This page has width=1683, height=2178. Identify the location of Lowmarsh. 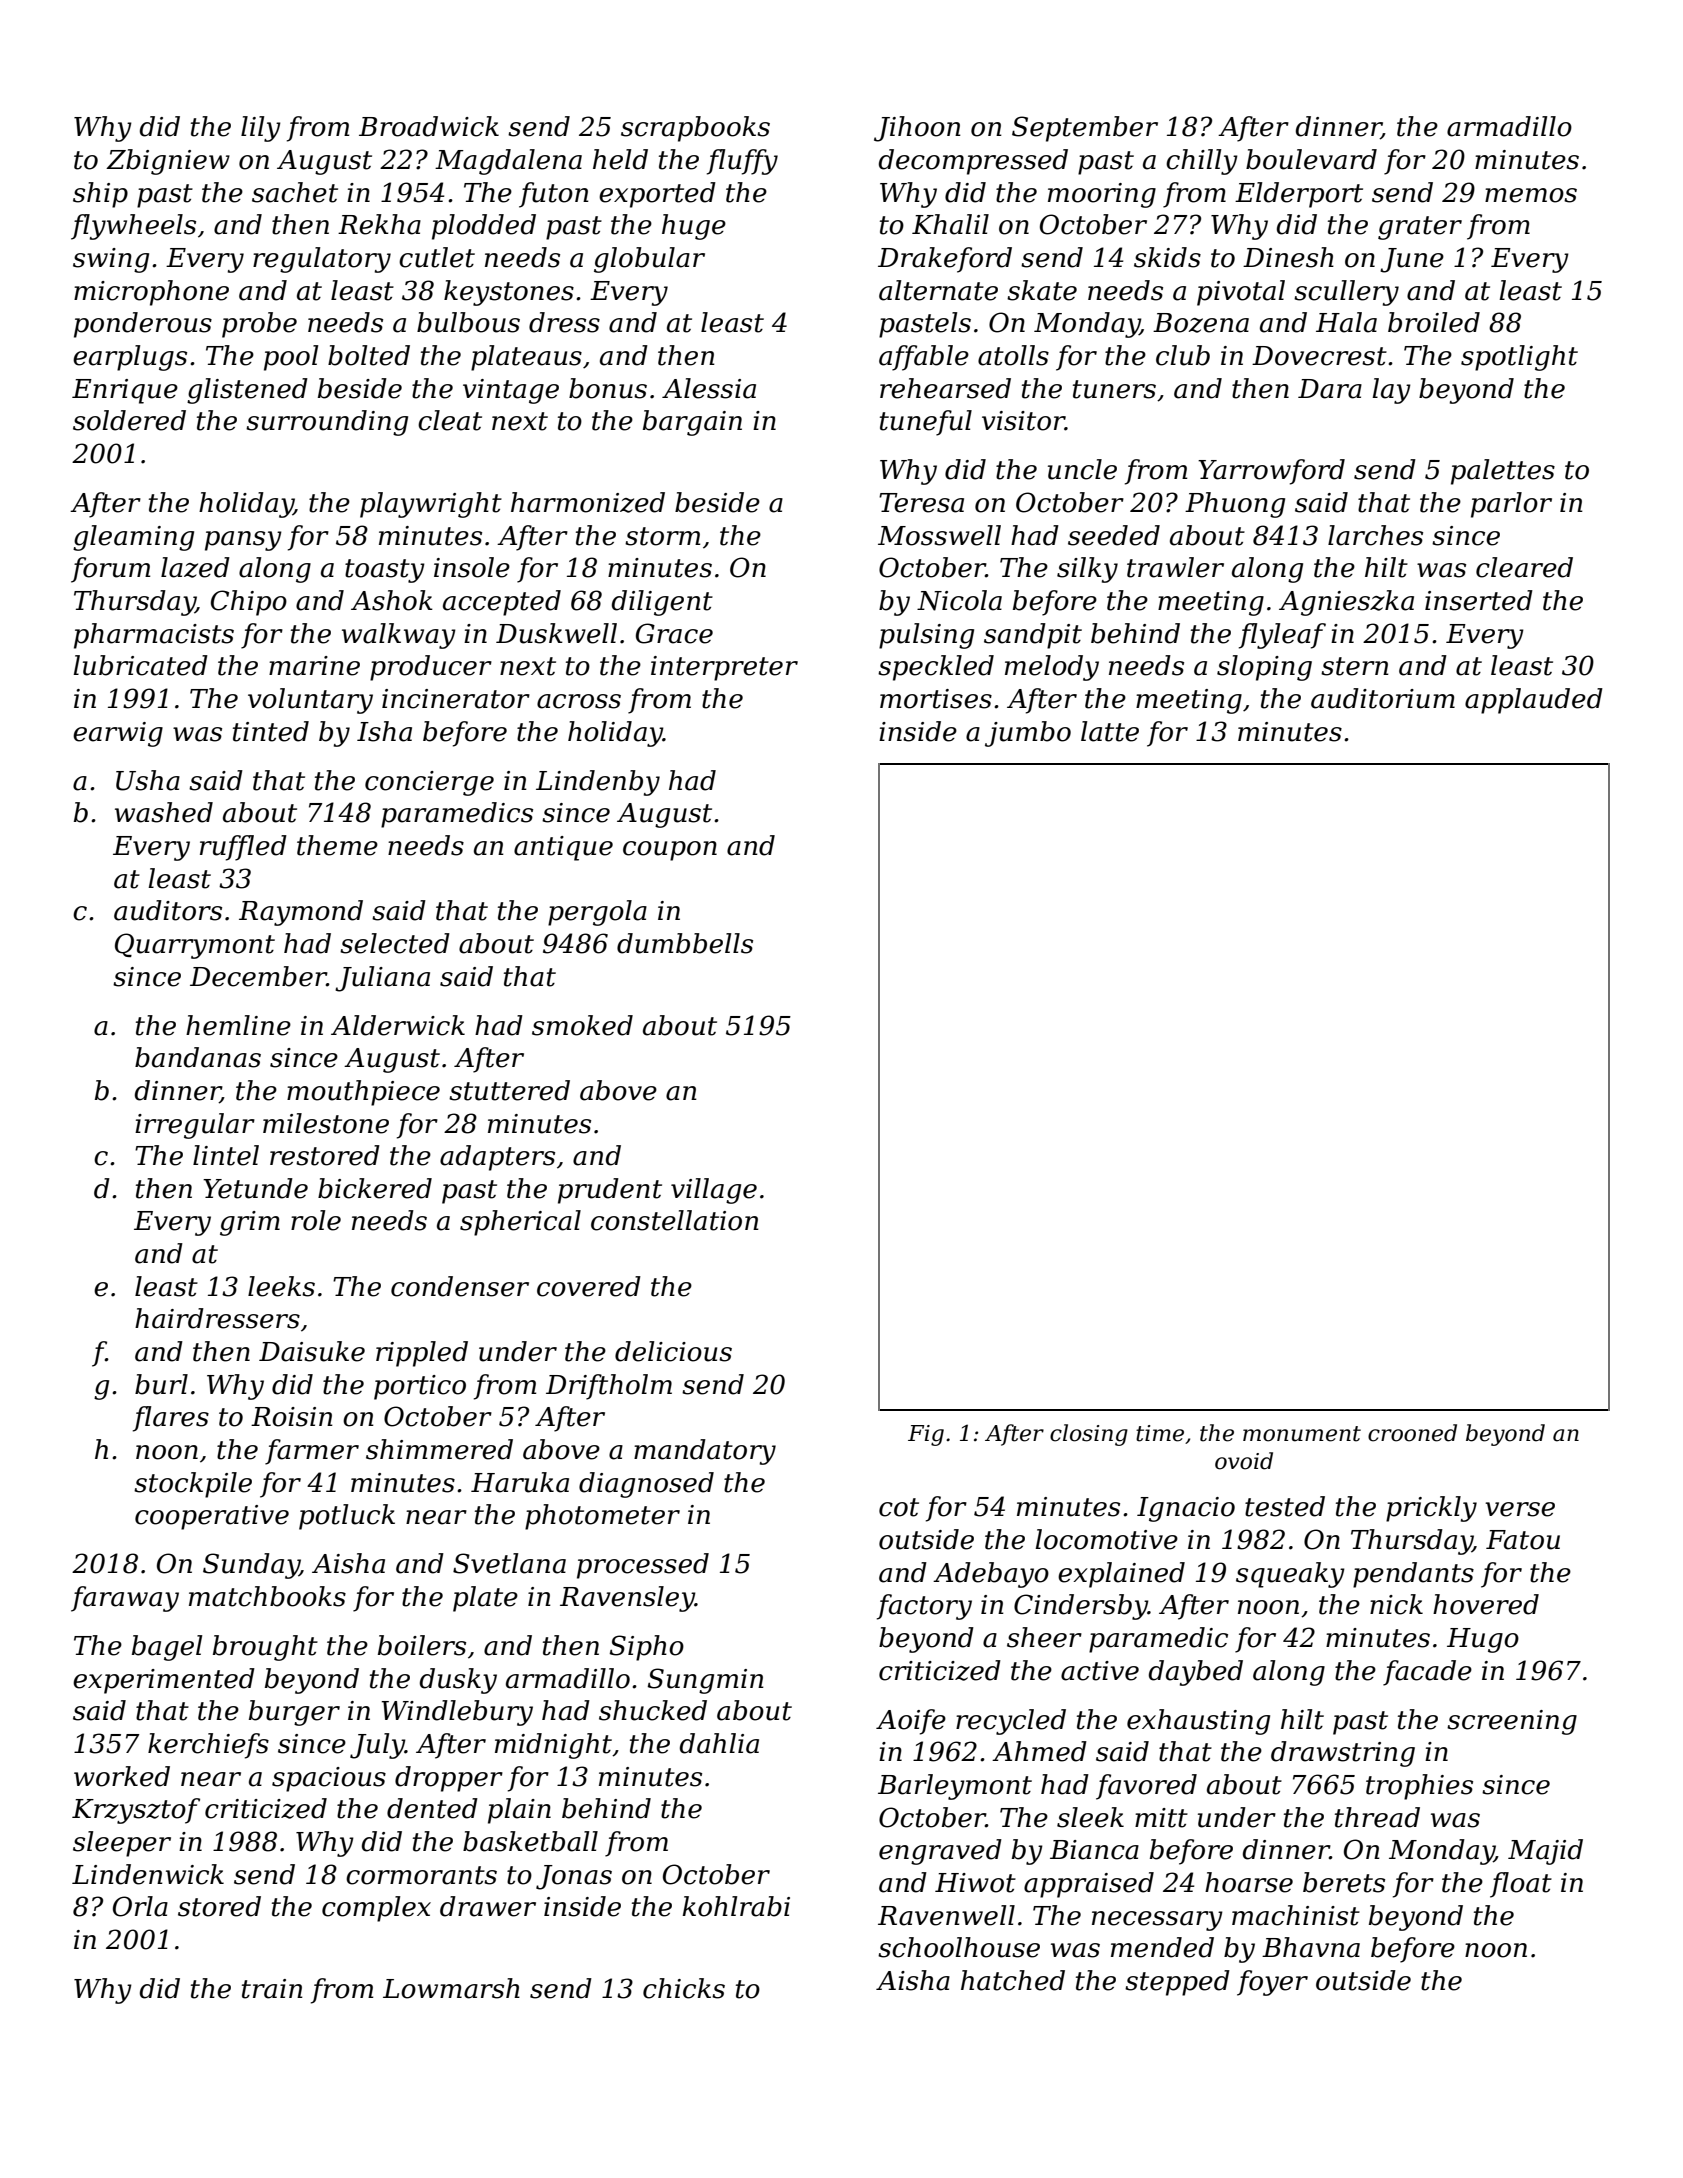
(451, 1988).
